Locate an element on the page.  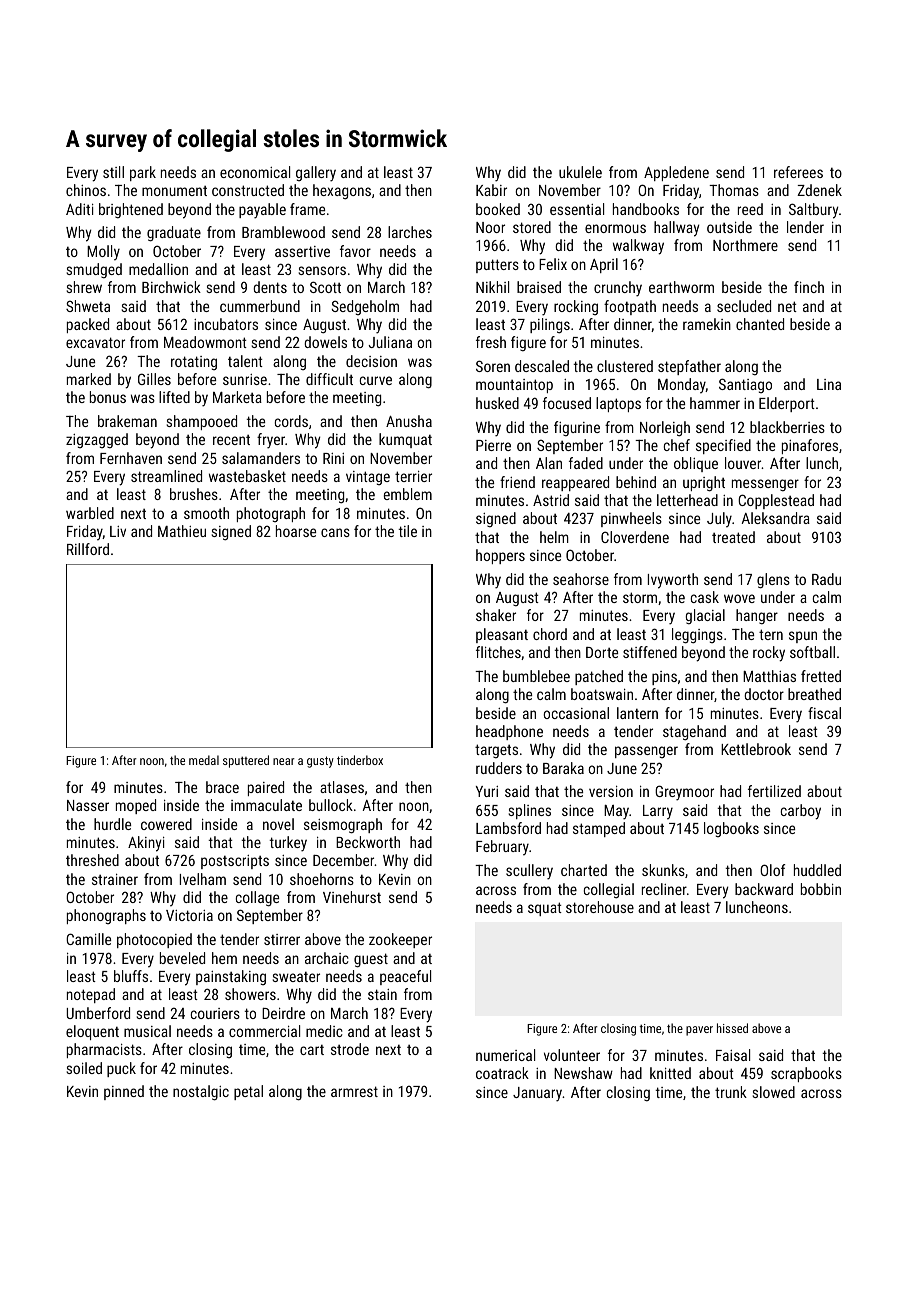
slowed is located at coordinates (773, 1092).
